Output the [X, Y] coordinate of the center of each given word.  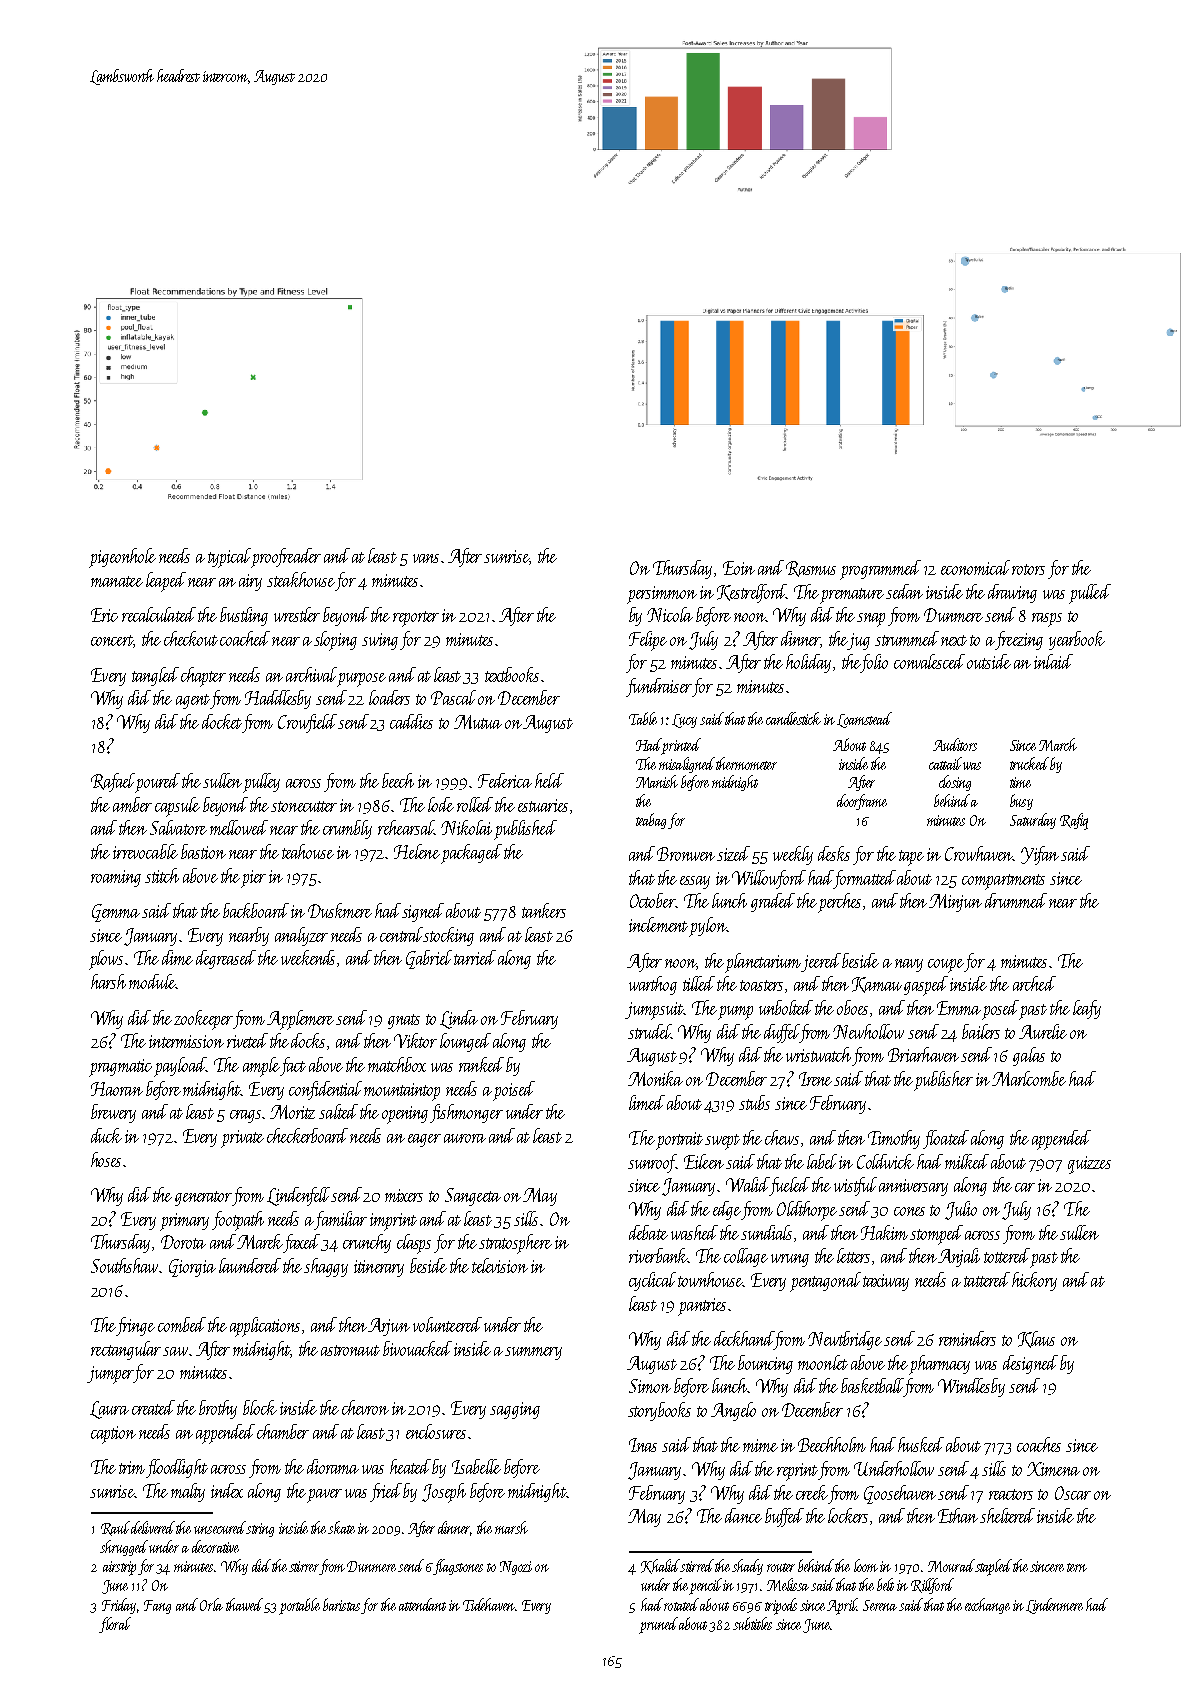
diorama [333, 1466]
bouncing [765, 1364]
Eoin [739, 568]
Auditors [955, 744]
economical [975, 567]
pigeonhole [122, 558]
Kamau [877, 985]
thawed [244, 1604]
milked [967, 1161]
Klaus [1036, 1339]
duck [106, 1135]
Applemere [300, 1020]
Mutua [478, 722]
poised [514, 1091]
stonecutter [304, 806]
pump [735, 1013]
